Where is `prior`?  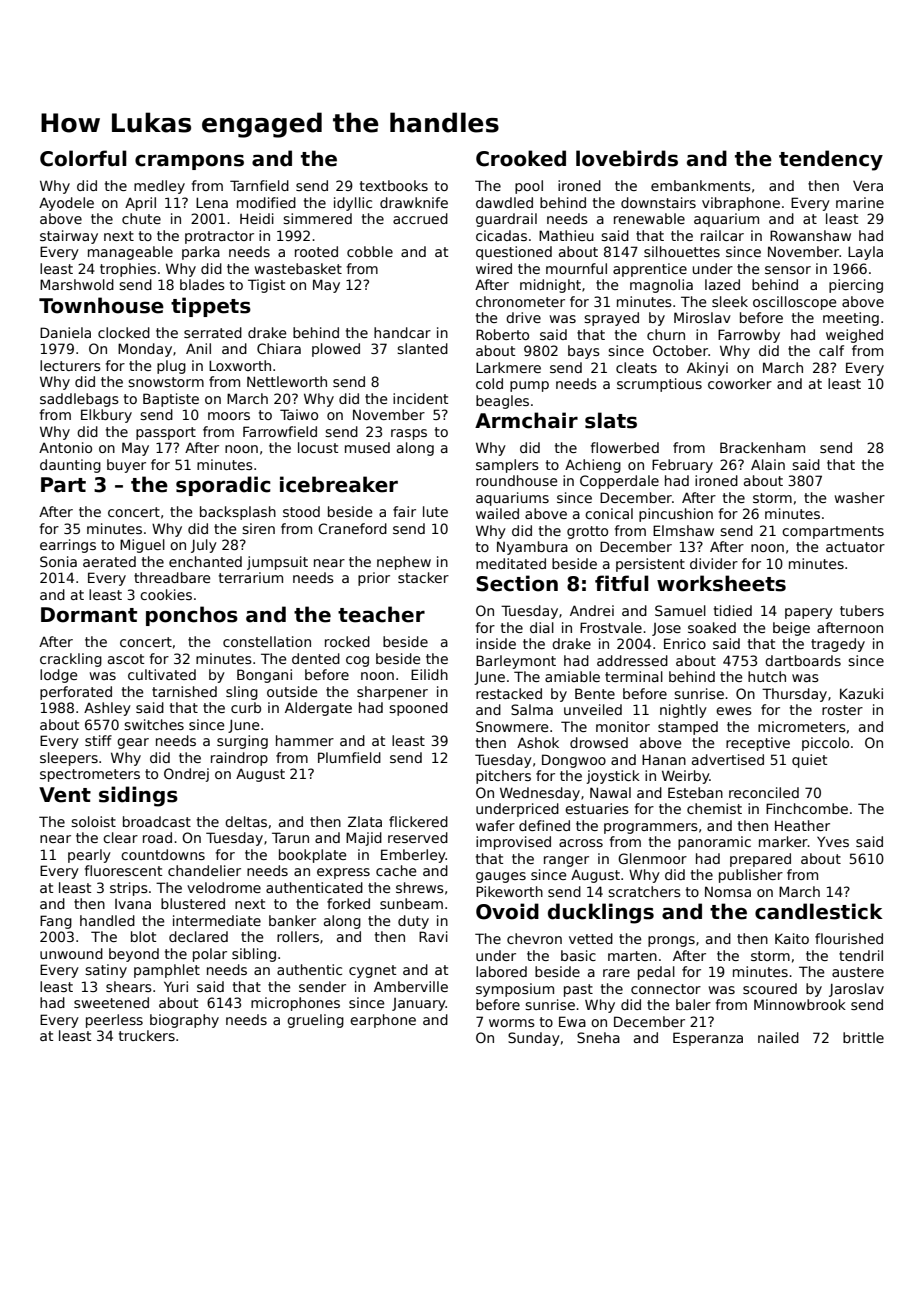
prior is located at coordinates (374, 579).
